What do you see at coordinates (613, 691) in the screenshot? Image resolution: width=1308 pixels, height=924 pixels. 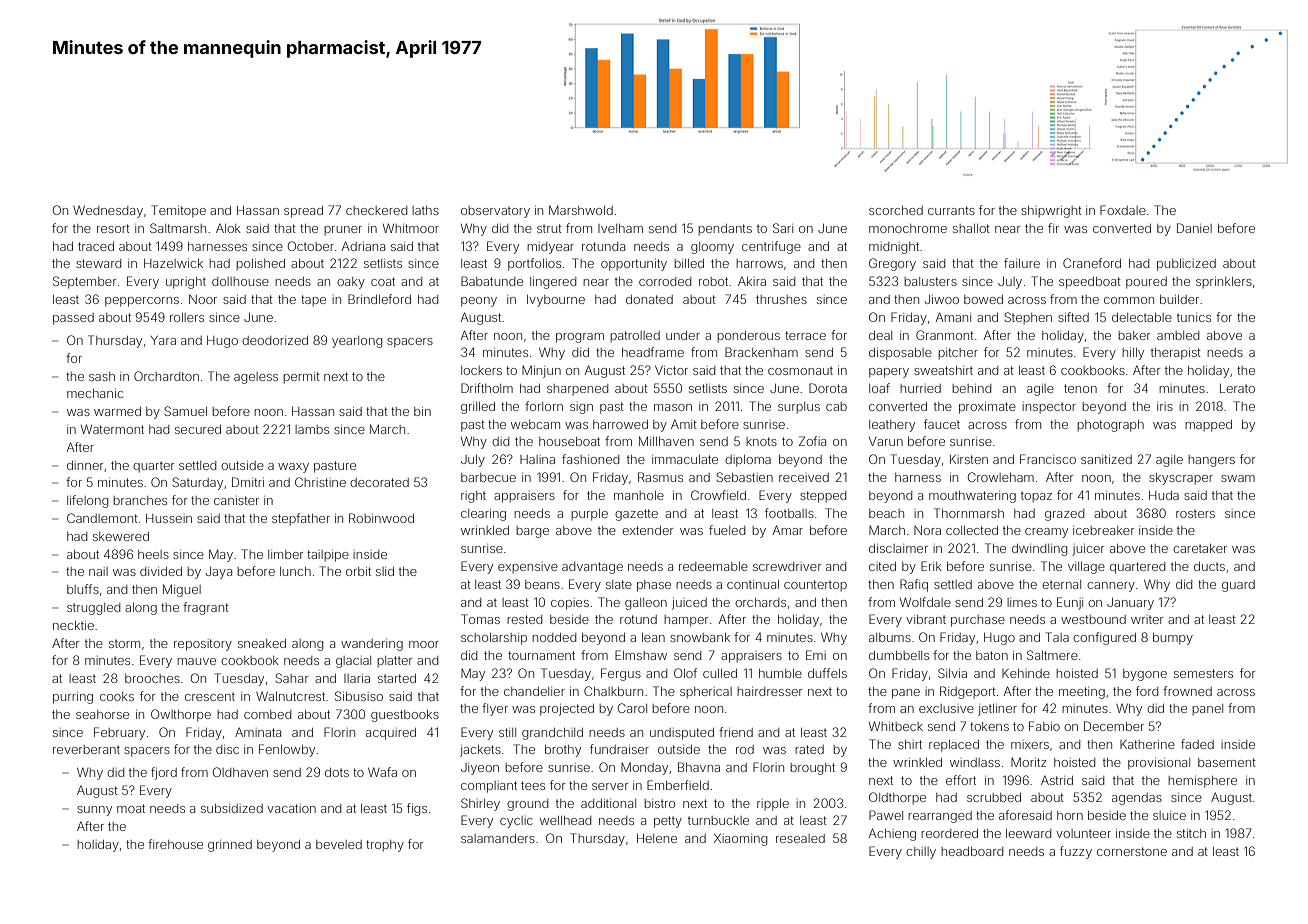 I see `Chalkburn` at bounding box center [613, 691].
